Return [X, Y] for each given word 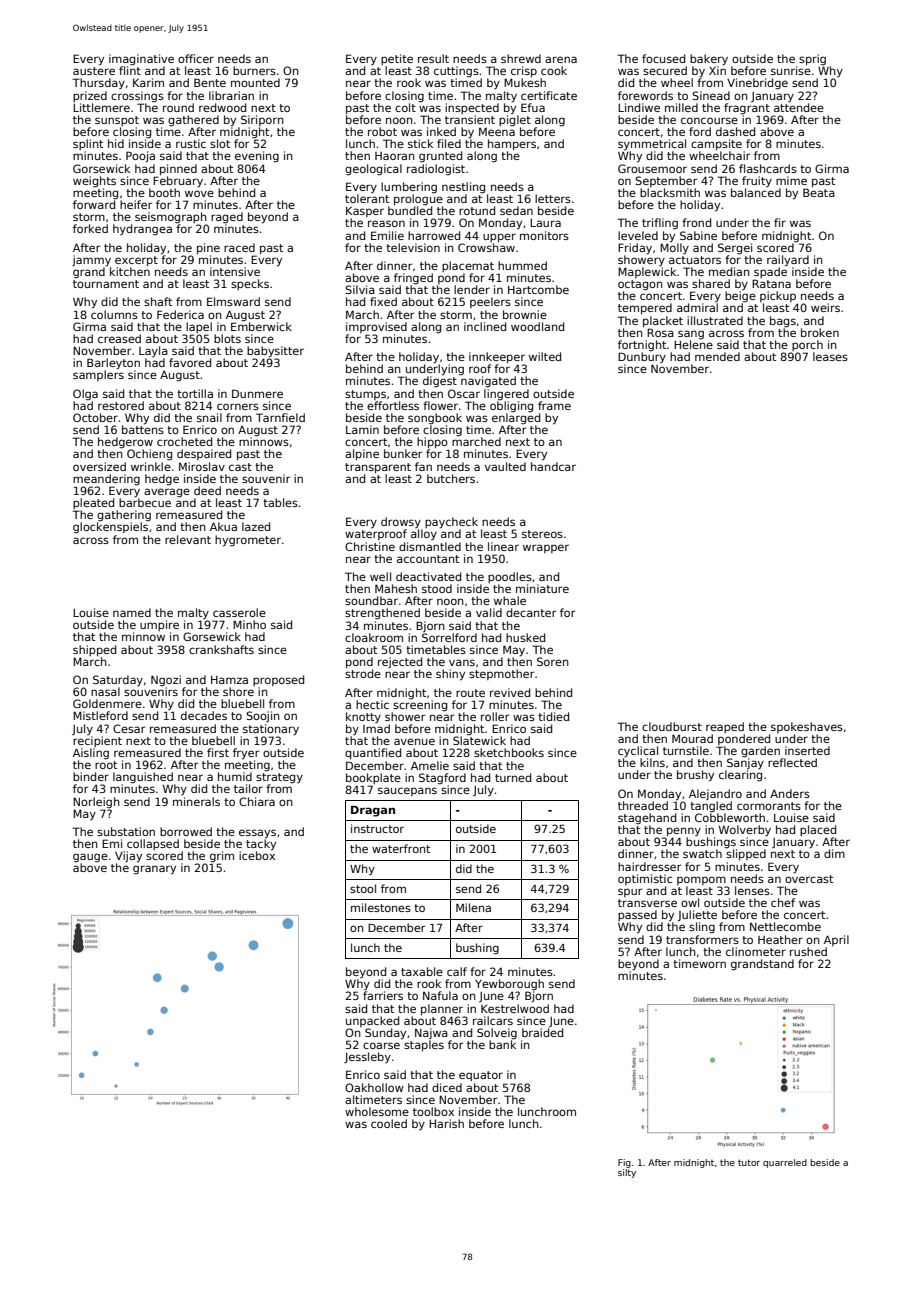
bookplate [373, 778]
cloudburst [672, 726]
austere [94, 71]
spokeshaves [807, 727]
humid [235, 776]
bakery [709, 60]
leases [830, 356]
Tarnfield [280, 417]
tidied [553, 716]
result [433, 58]
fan [423, 466]
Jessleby [367, 1057]
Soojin [263, 716]
